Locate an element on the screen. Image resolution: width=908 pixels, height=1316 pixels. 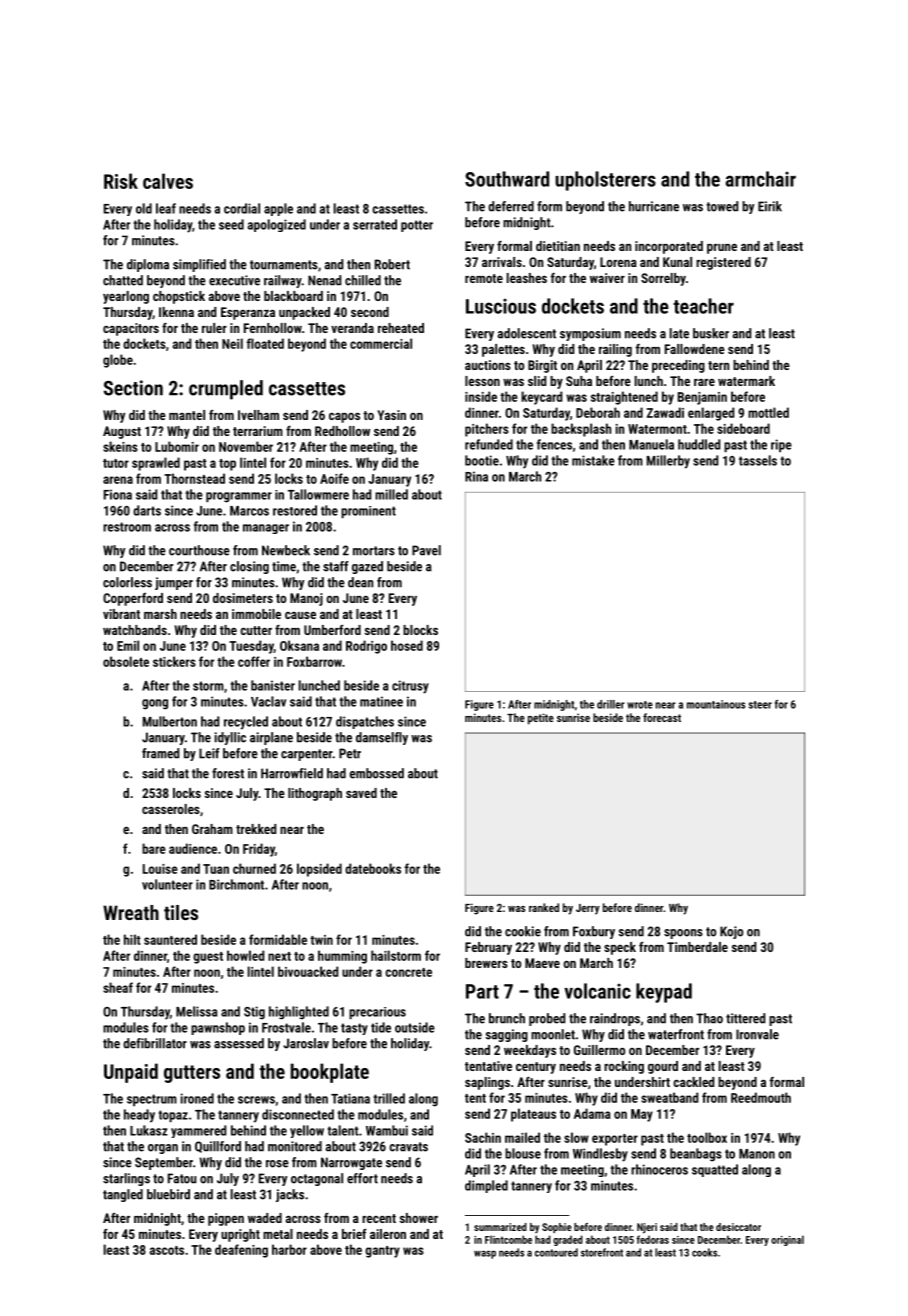
Southward is located at coordinates (507, 179).
